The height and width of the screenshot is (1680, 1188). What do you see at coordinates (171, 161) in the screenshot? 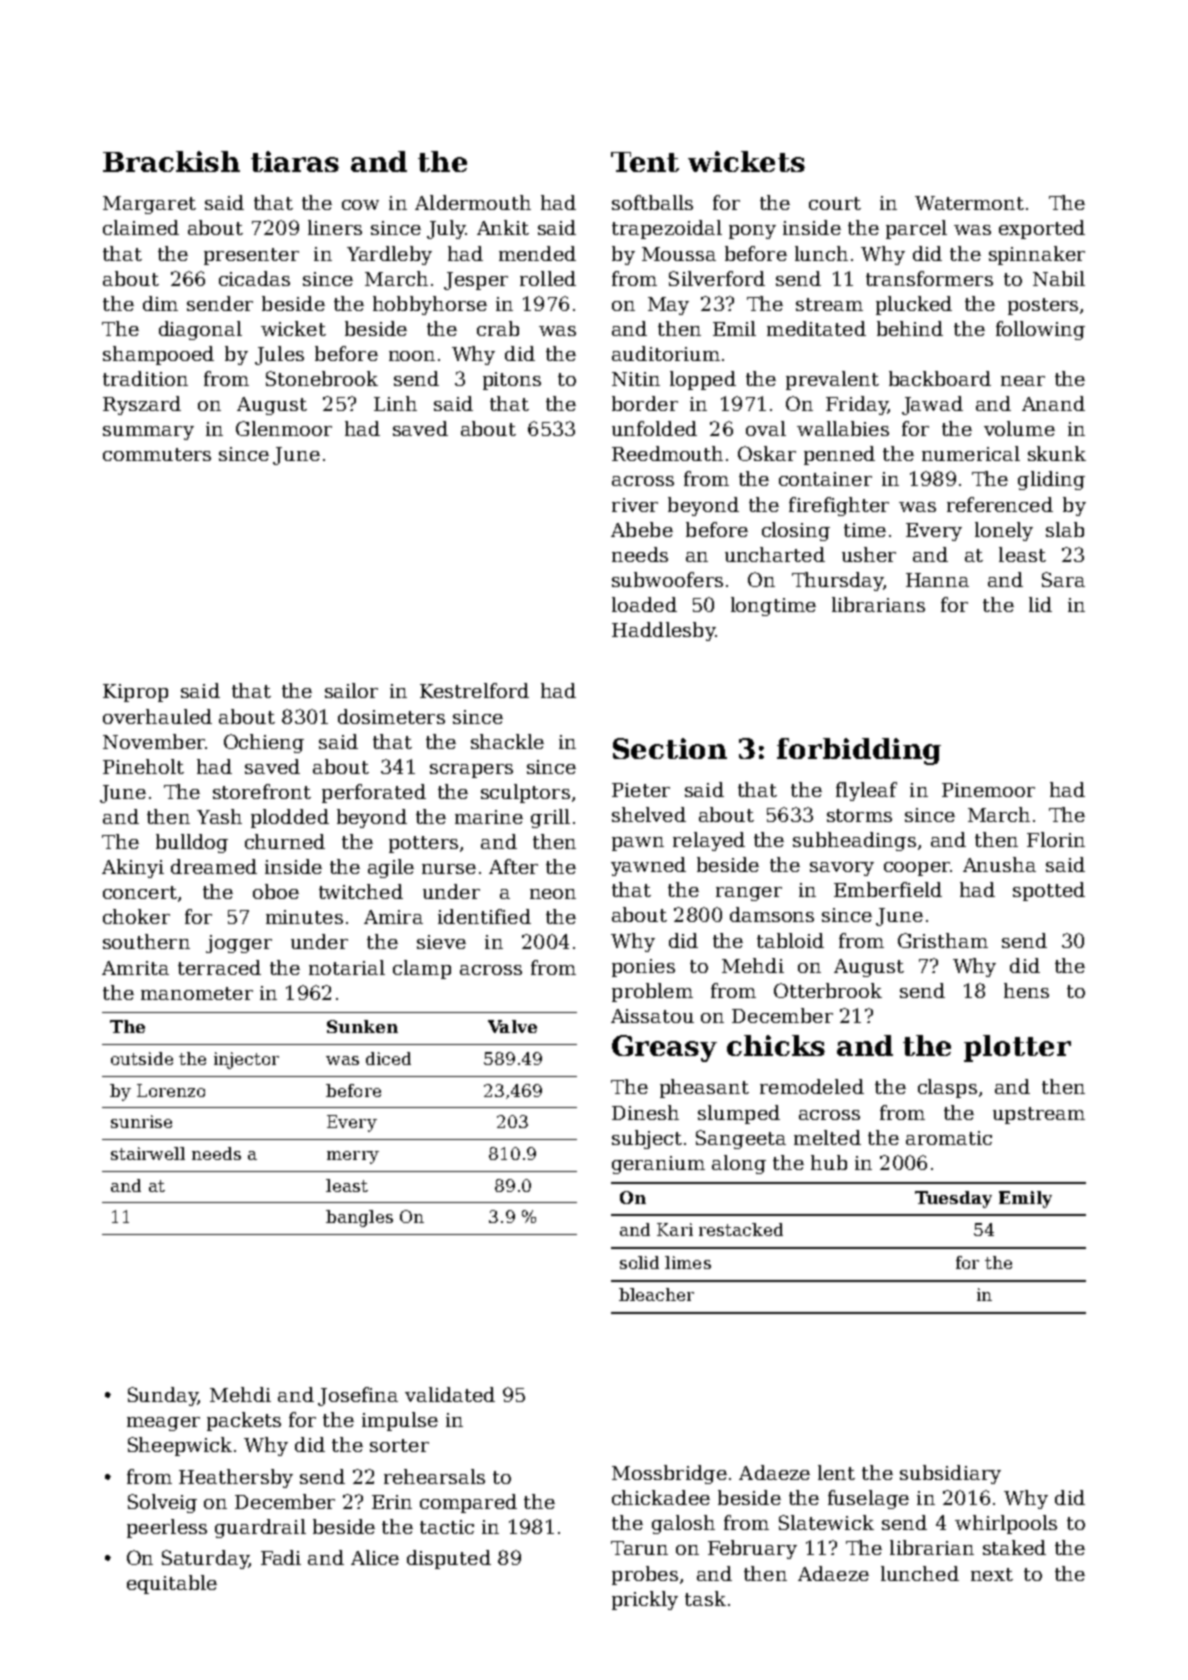
I see `Brackish` at bounding box center [171, 161].
